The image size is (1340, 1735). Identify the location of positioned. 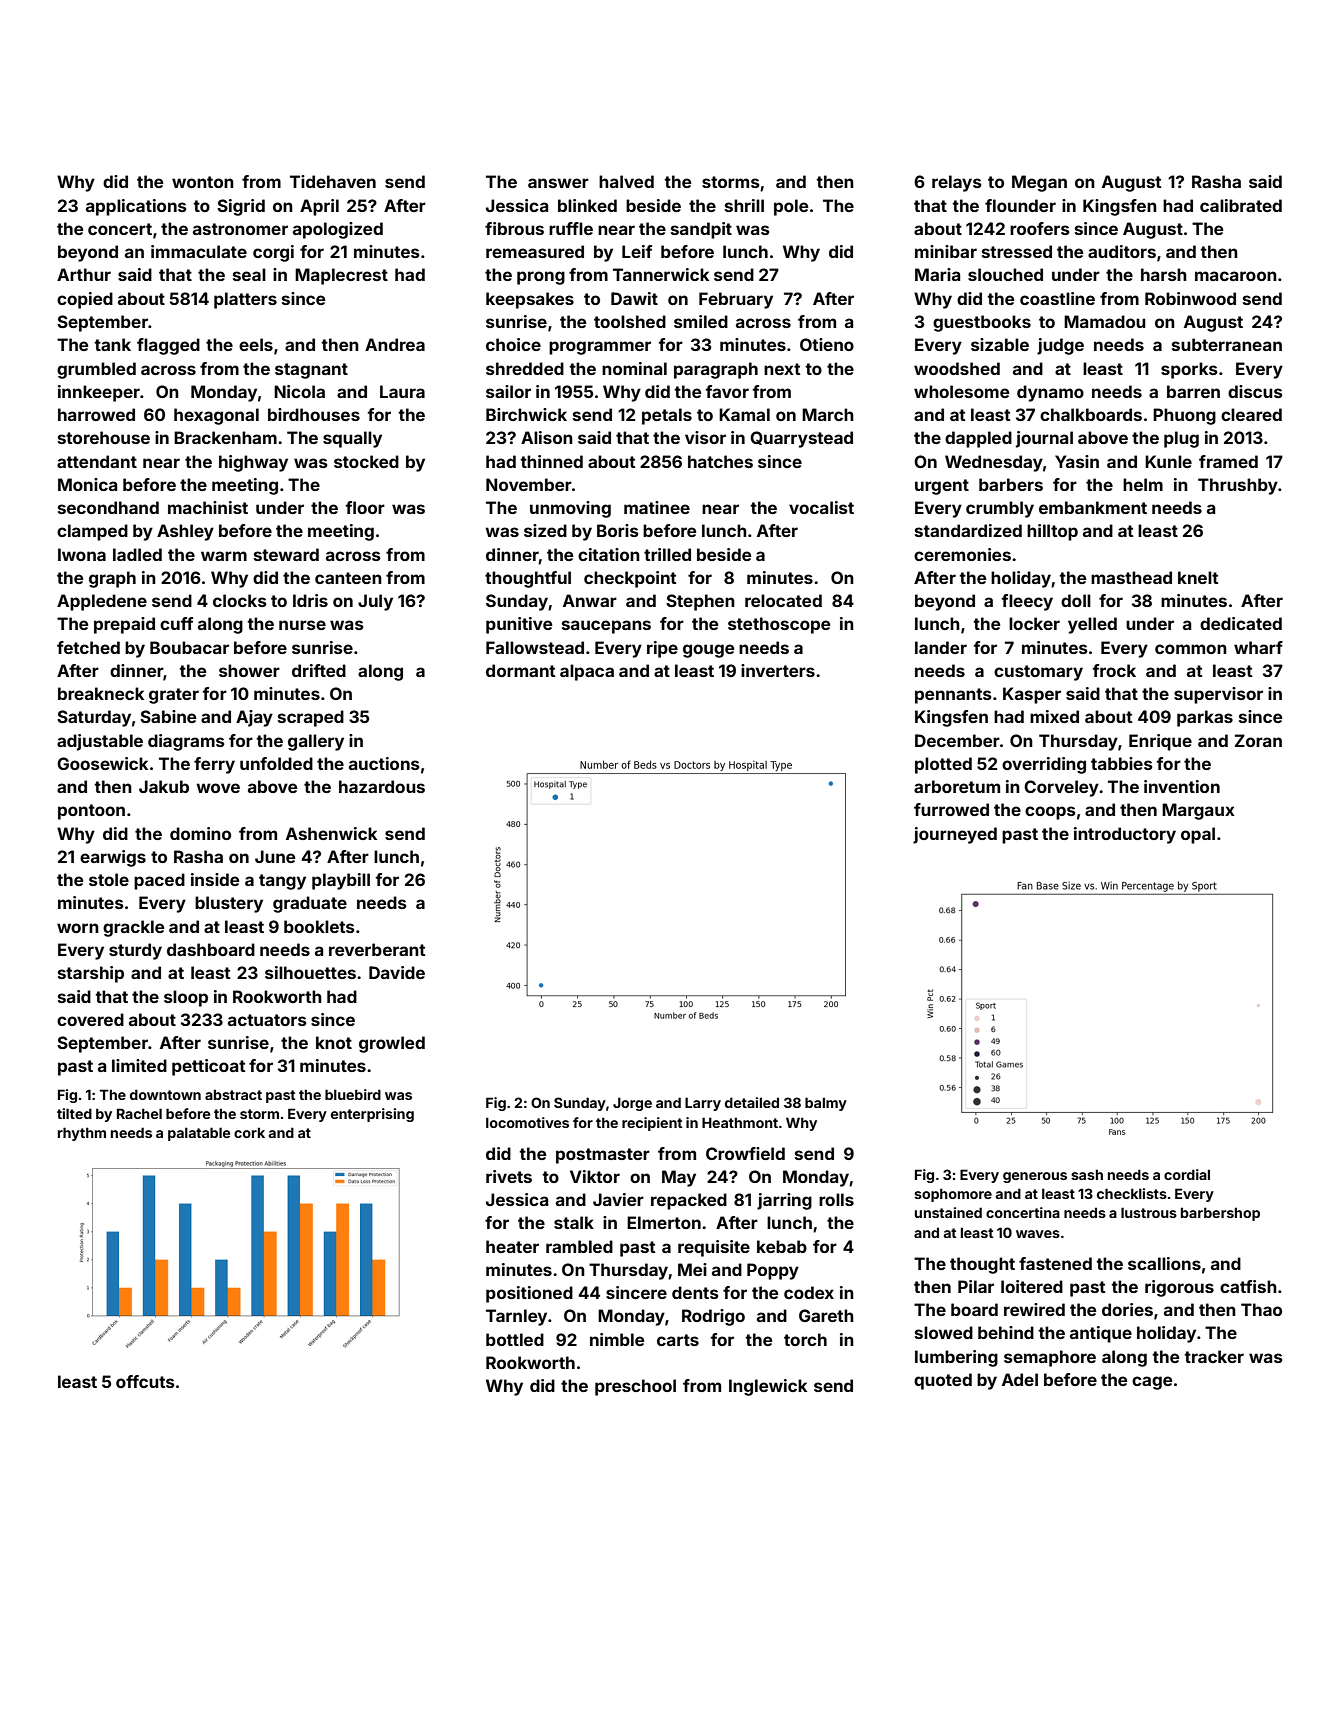
(529, 1294).
